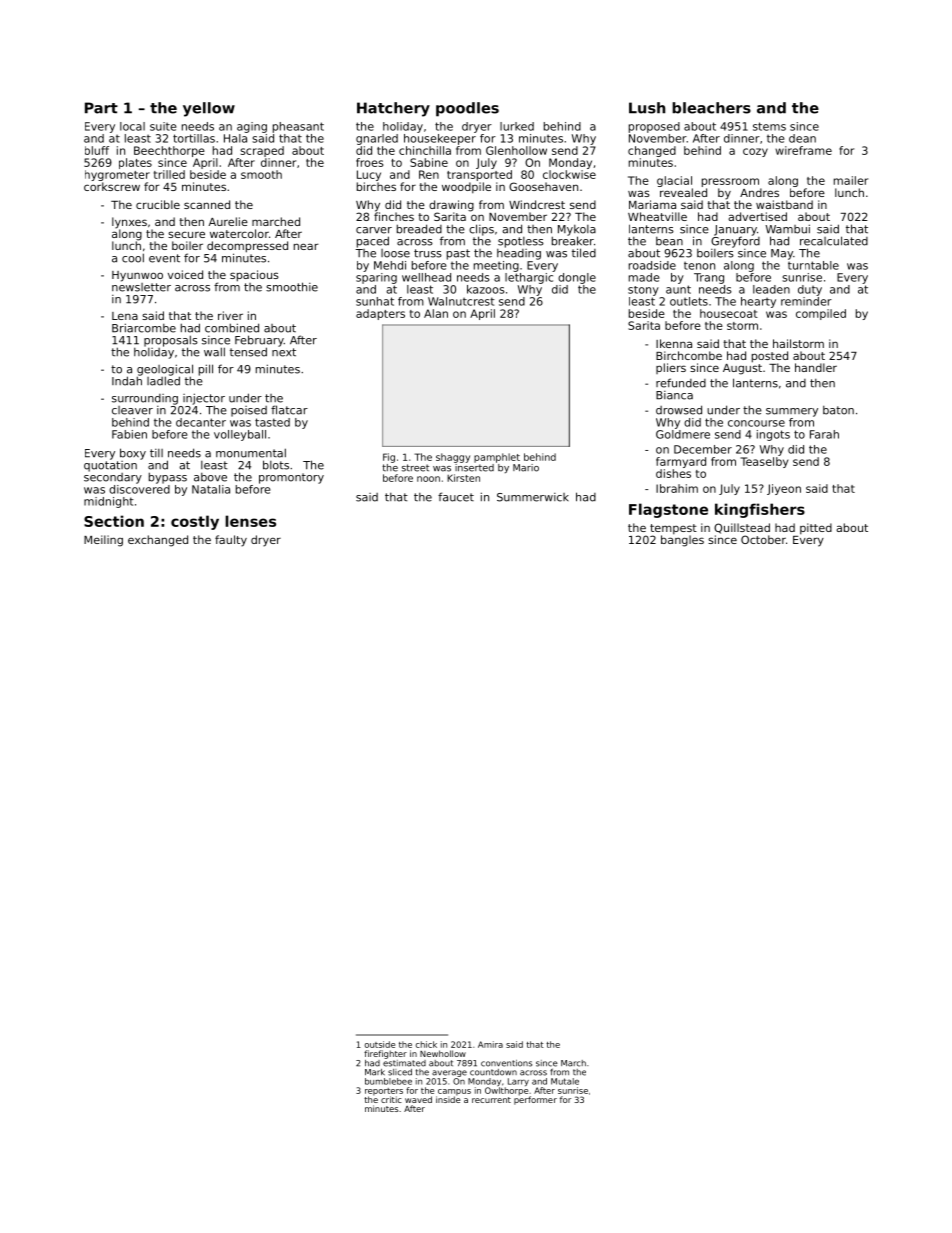  Describe the element at coordinates (806, 301) in the document. I see `reminder` at that location.
